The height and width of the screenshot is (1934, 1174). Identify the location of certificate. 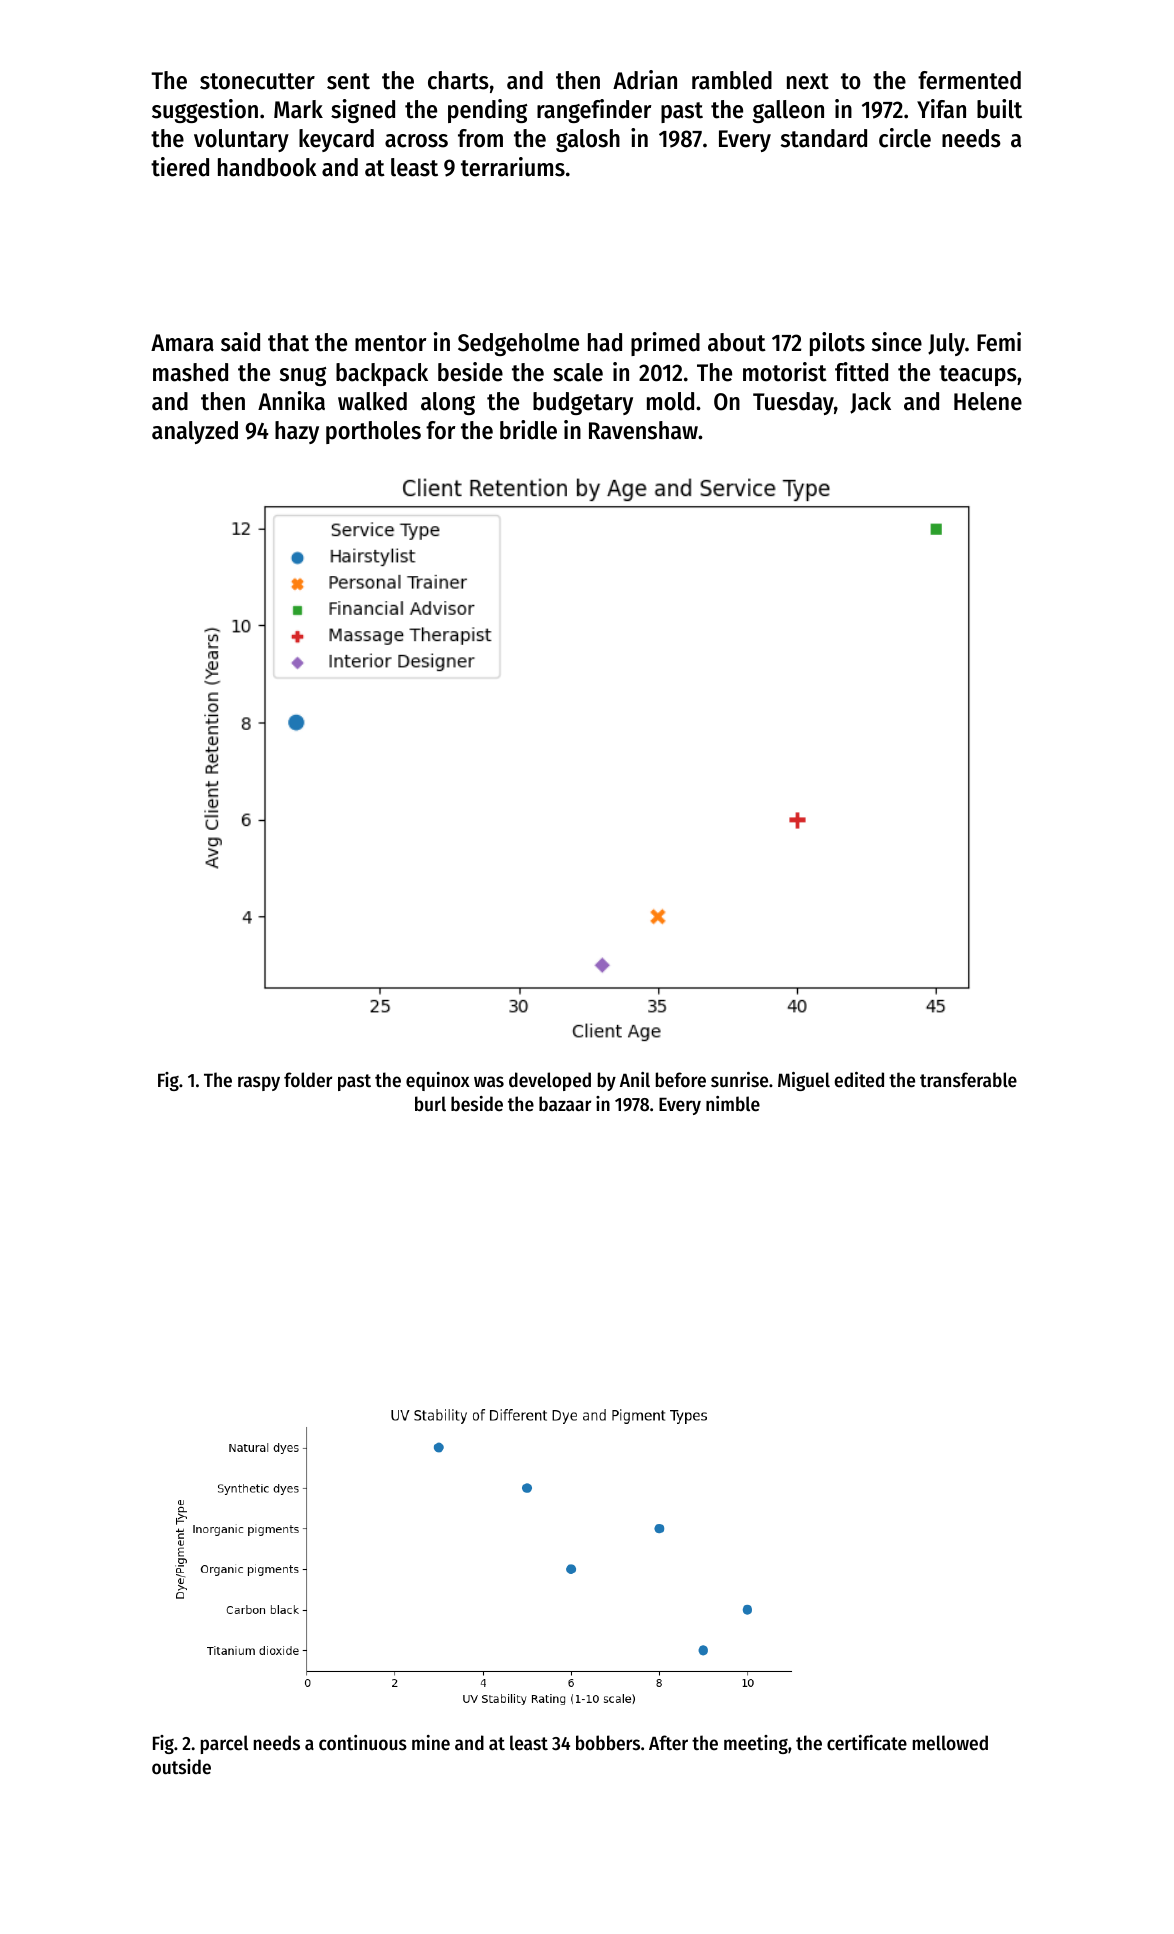
(867, 1743).
